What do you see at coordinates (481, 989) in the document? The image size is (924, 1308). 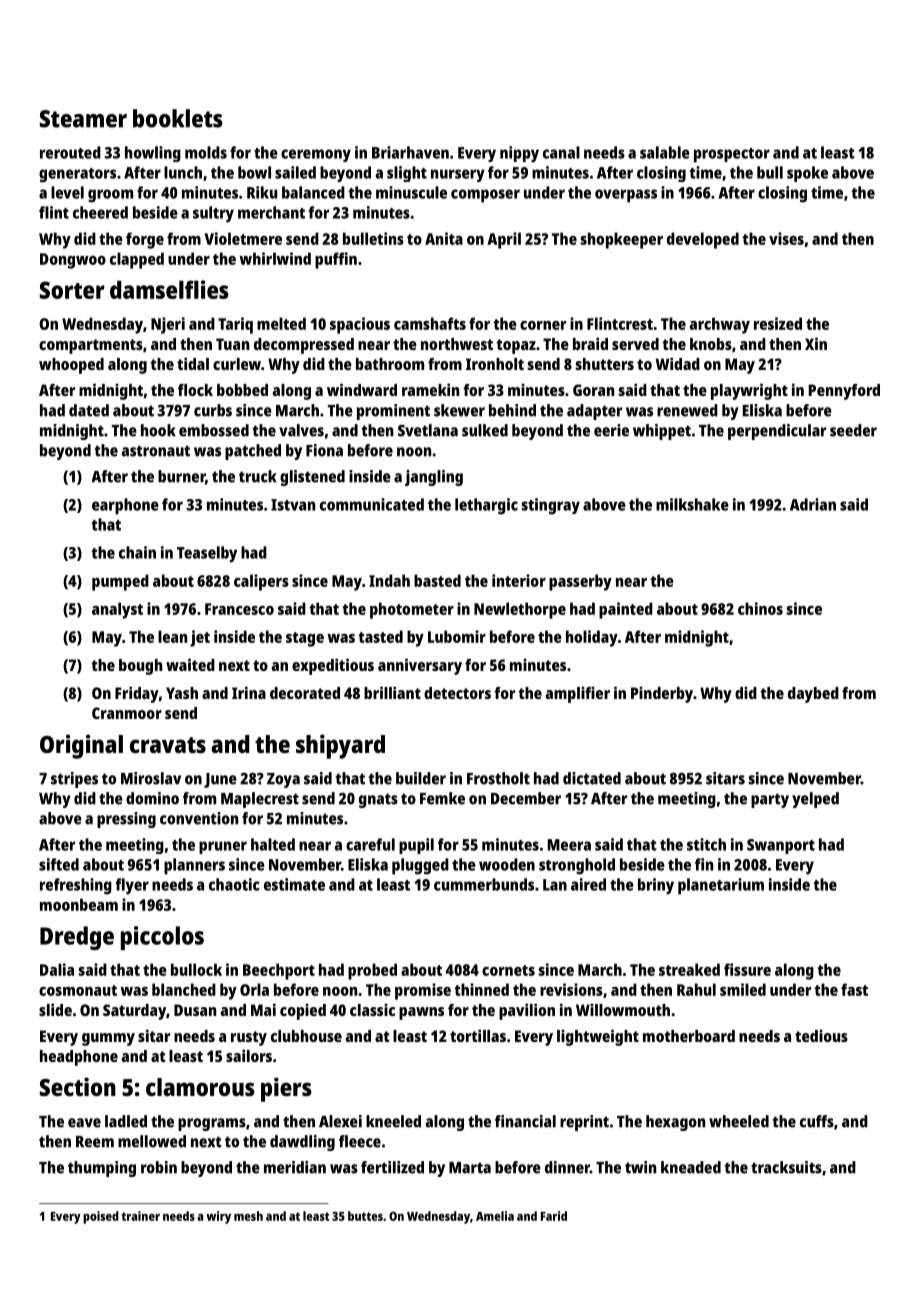 I see `thinned` at bounding box center [481, 989].
